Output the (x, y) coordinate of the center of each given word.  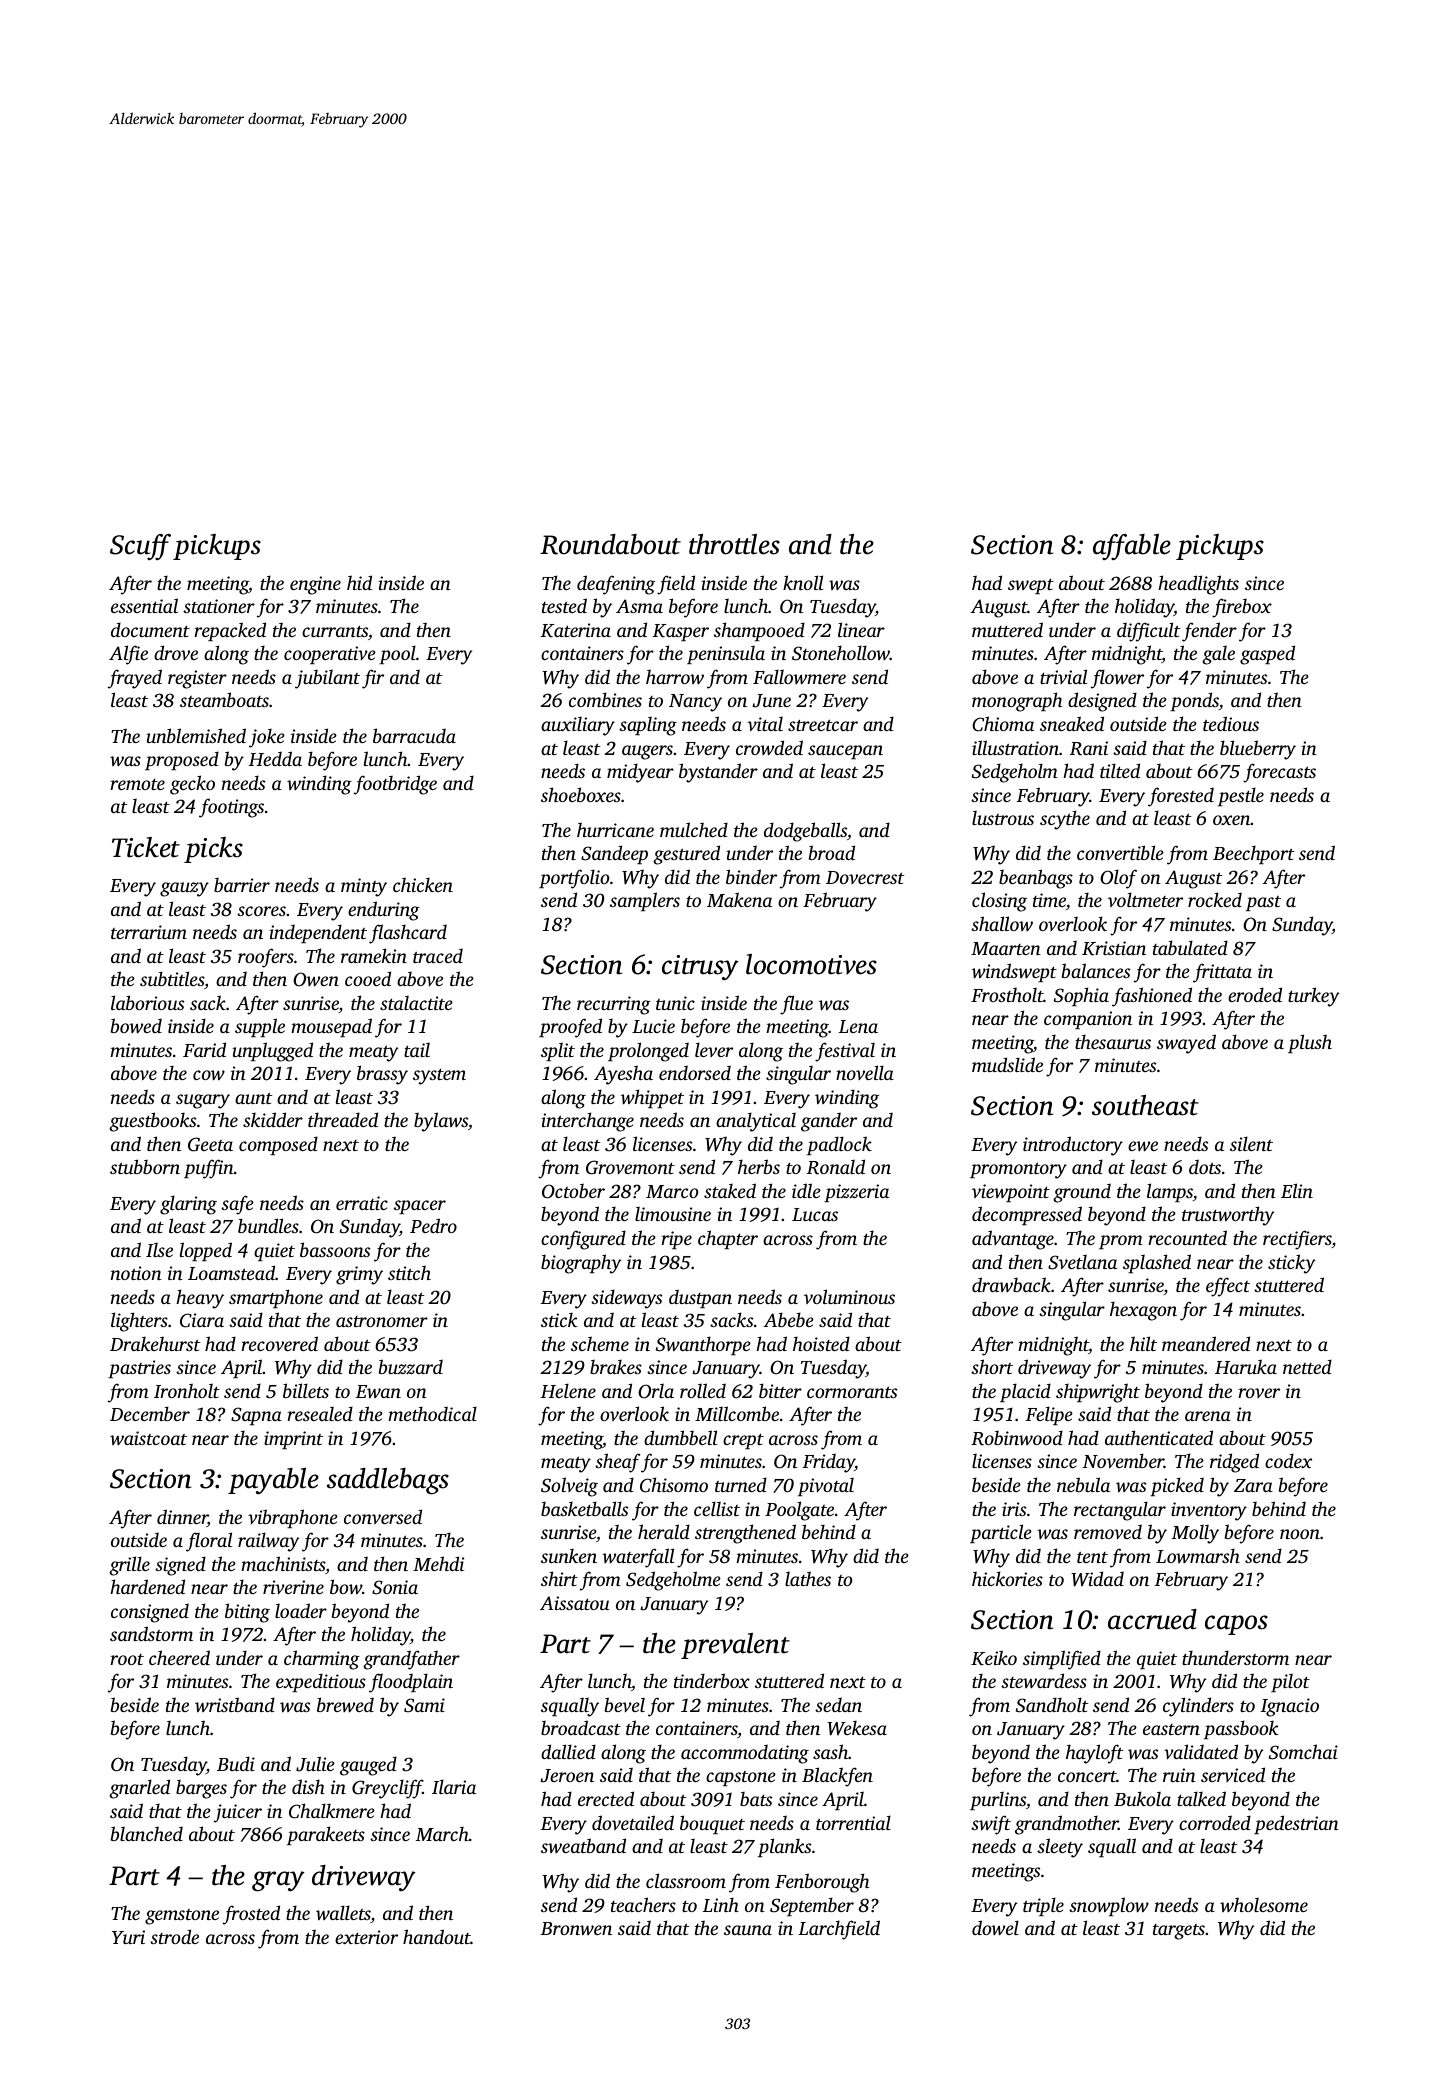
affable (1132, 547)
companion (1088, 1020)
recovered (279, 1343)
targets (1179, 1932)
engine (315, 585)
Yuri (128, 1937)
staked (730, 1190)
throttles (734, 544)
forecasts (1279, 773)
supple (260, 1027)
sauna (748, 1930)
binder (751, 876)
